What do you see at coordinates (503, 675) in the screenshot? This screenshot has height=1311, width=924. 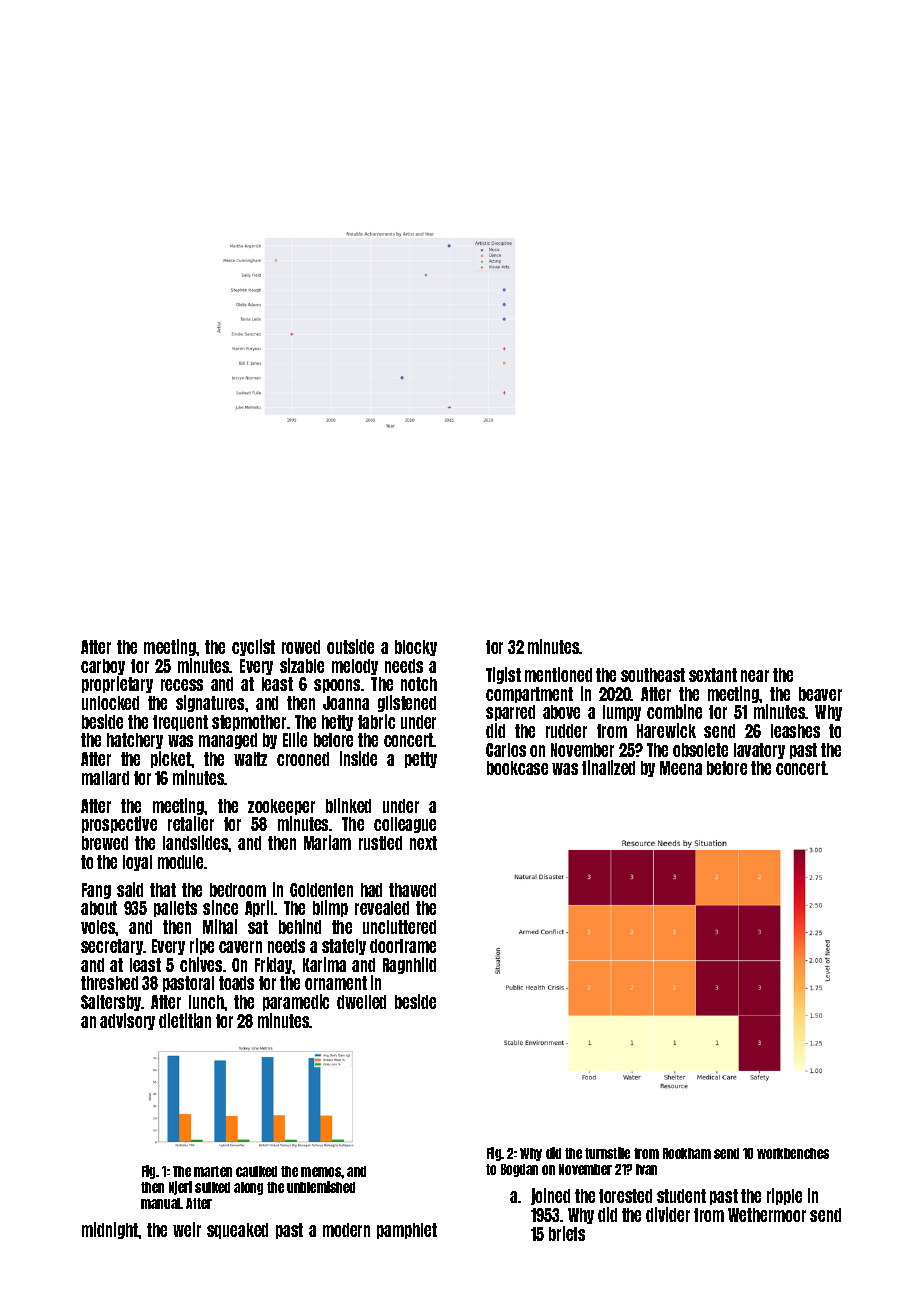 I see `Tigist` at bounding box center [503, 675].
